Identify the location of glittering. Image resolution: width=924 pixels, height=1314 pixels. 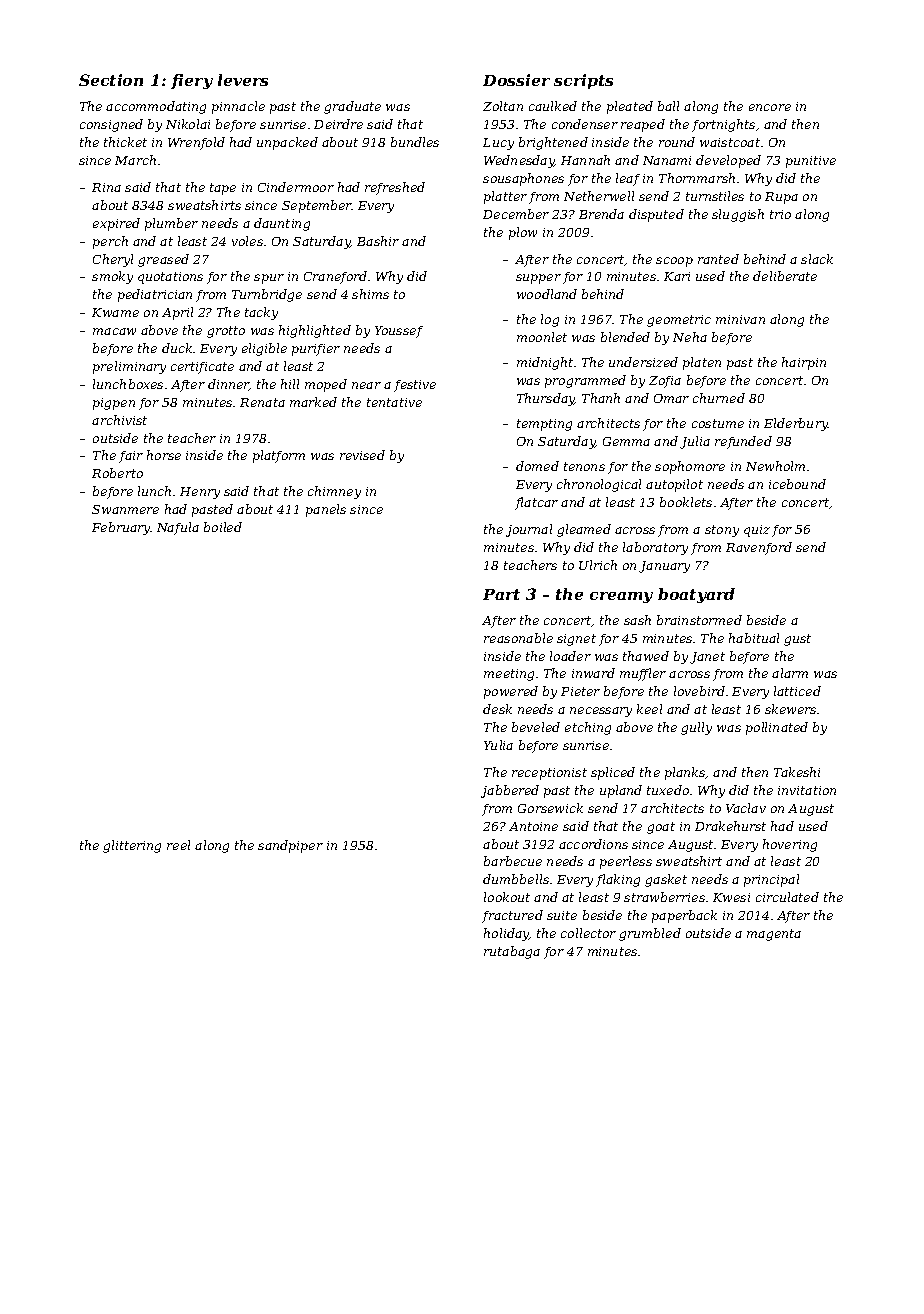
(132, 846).
